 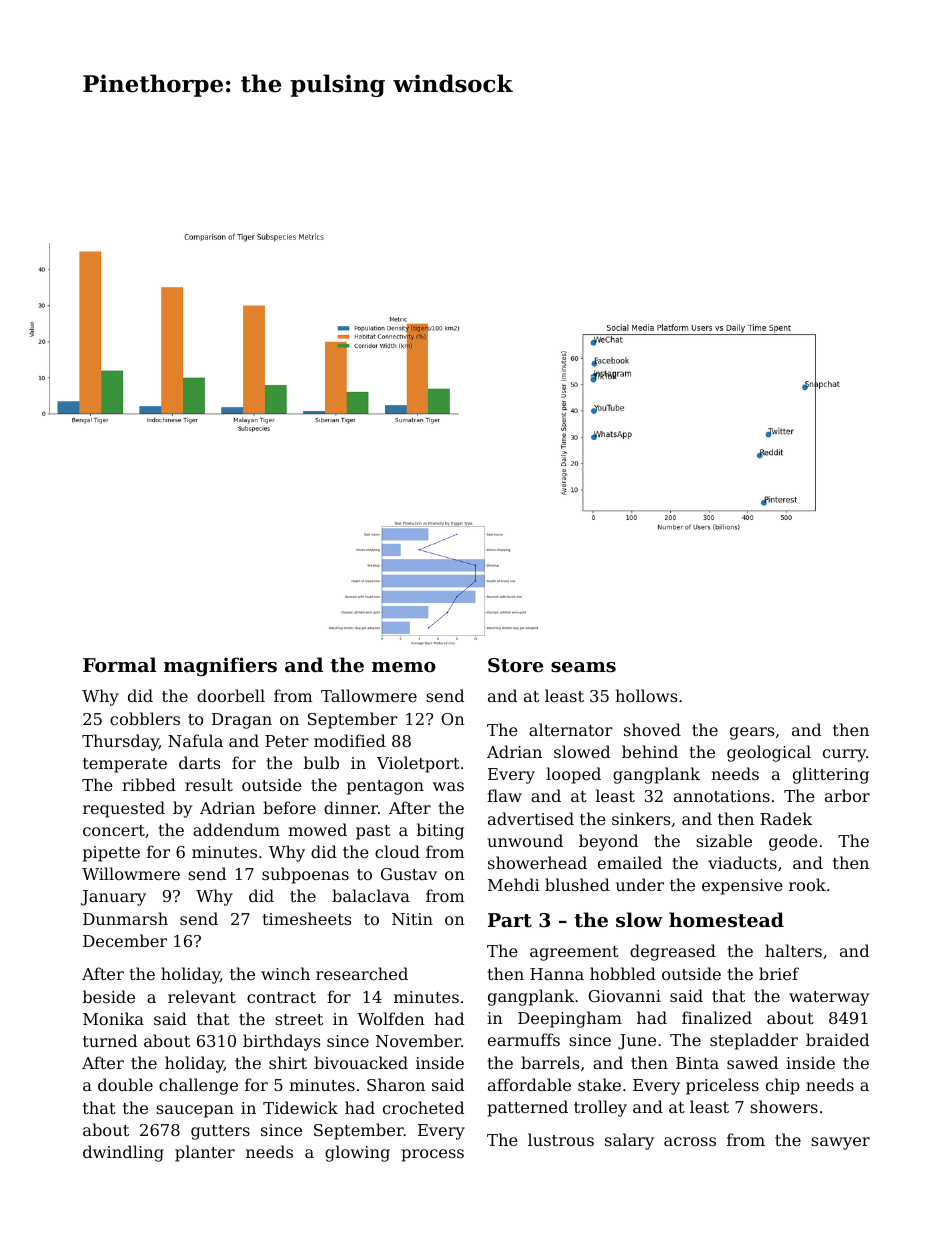 I want to click on magnifiers, so click(x=220, y=666).
